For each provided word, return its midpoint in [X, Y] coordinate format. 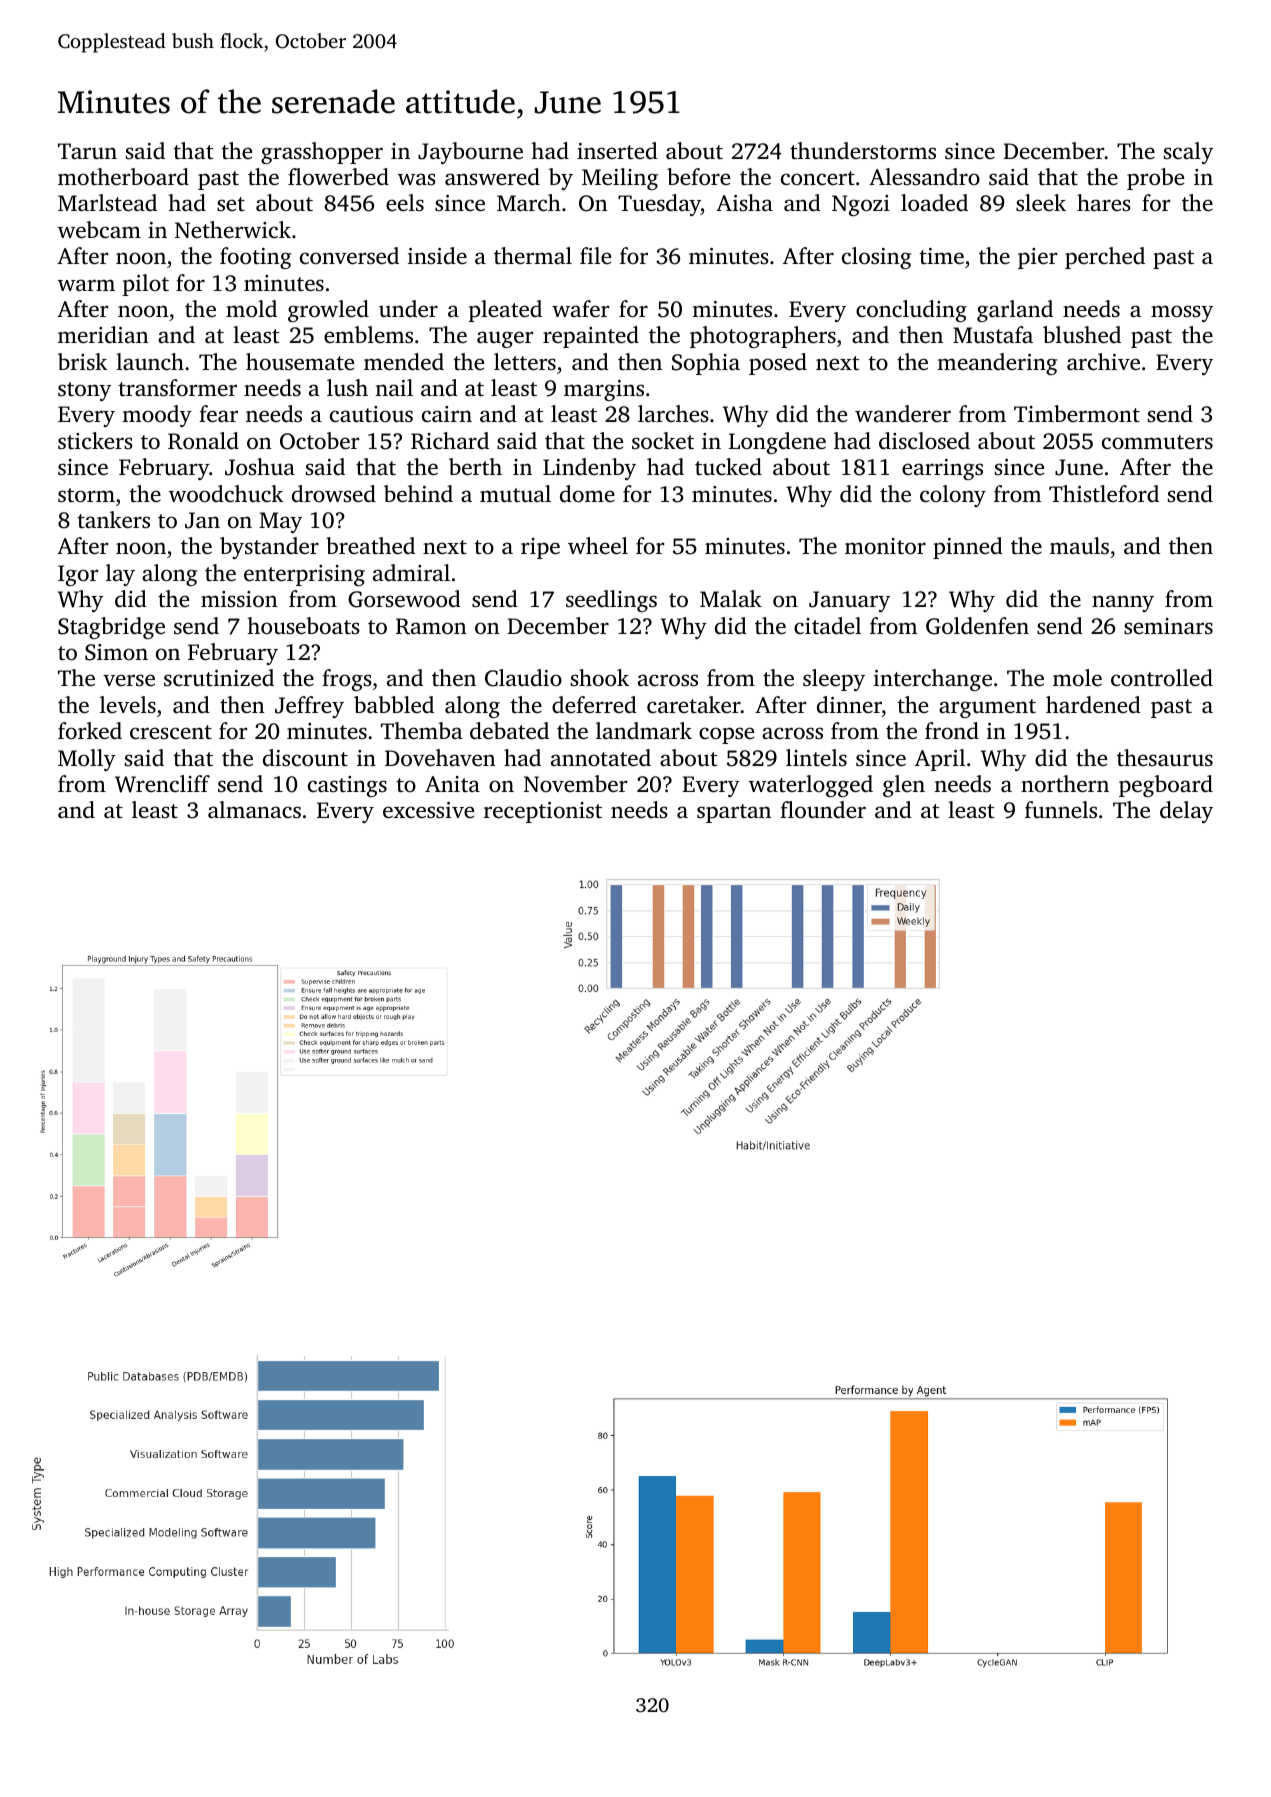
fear [218, 414]
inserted [617, 151]
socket [663, 441]
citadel [827, 625]
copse [726, 735]
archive [1103, 362]
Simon [116, 652]
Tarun [87, 151]
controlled [1162, 678]
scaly [1188, 153]
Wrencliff [162, 784]
